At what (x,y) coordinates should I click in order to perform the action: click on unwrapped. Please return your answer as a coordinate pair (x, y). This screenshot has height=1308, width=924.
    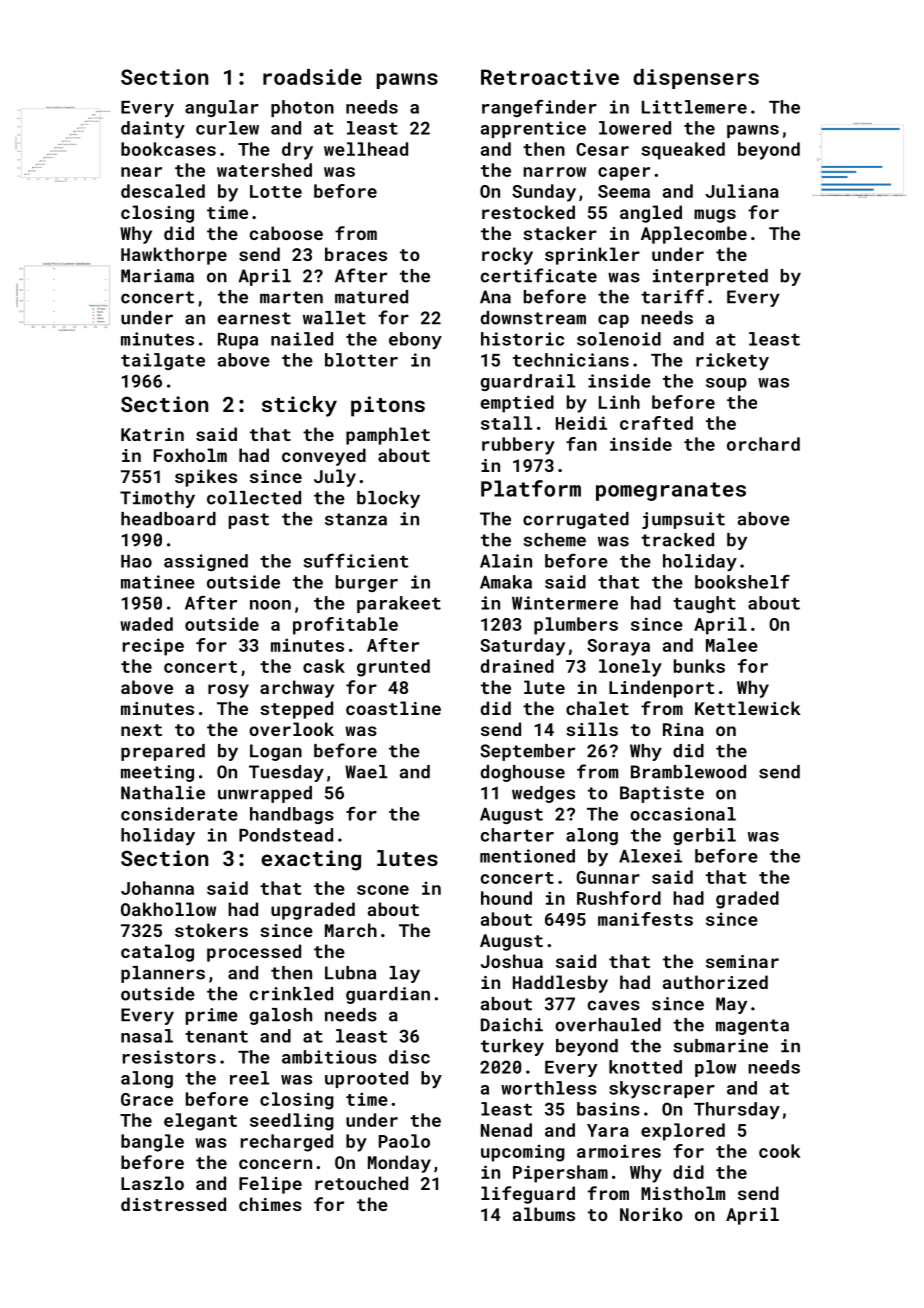
    Looking at the image, I should click on (265, 794).
